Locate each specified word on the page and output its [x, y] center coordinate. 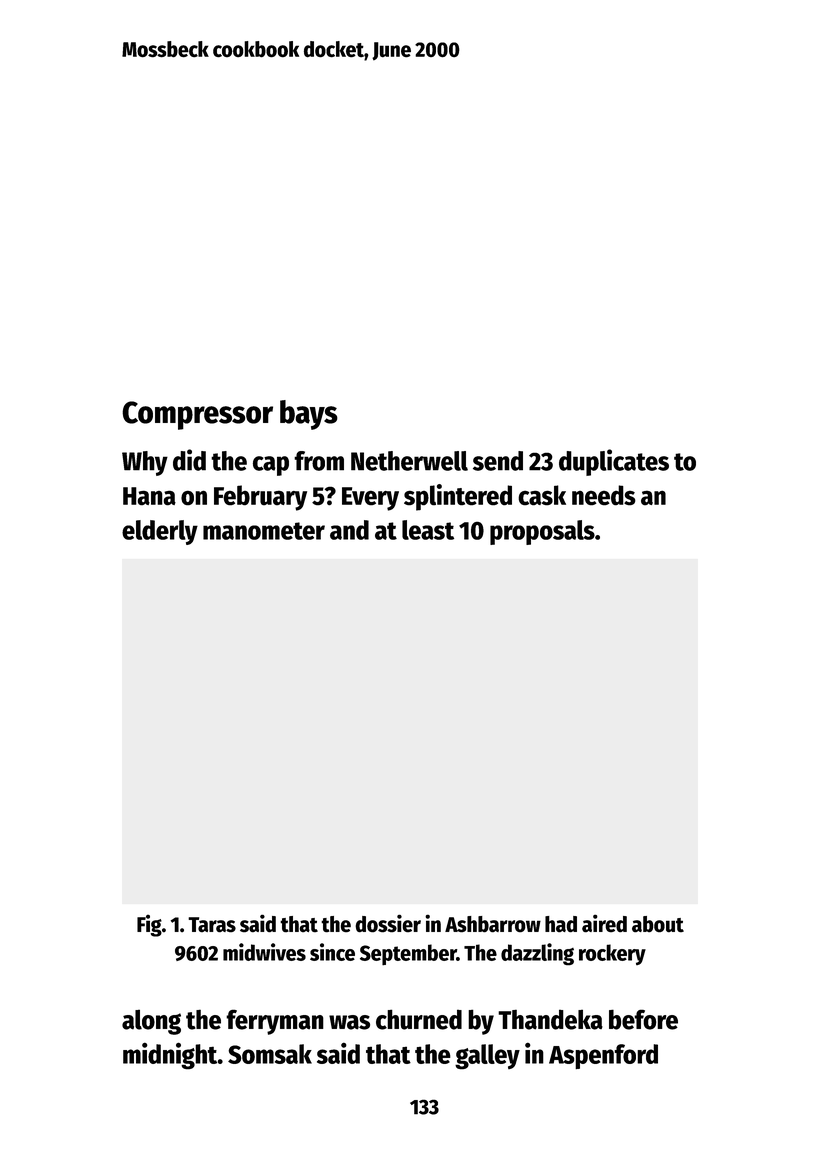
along [151, 1022]
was [349, 1022]
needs [604, 495]
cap [271, 466]
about [658, 924]
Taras [212, 925]
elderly [160, 532]
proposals [542, 532]
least [428, 530]
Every [370, 499]
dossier [388, 923]
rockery [612, 954]
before [643, 1019]
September [408, 955]
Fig [149, 926]
